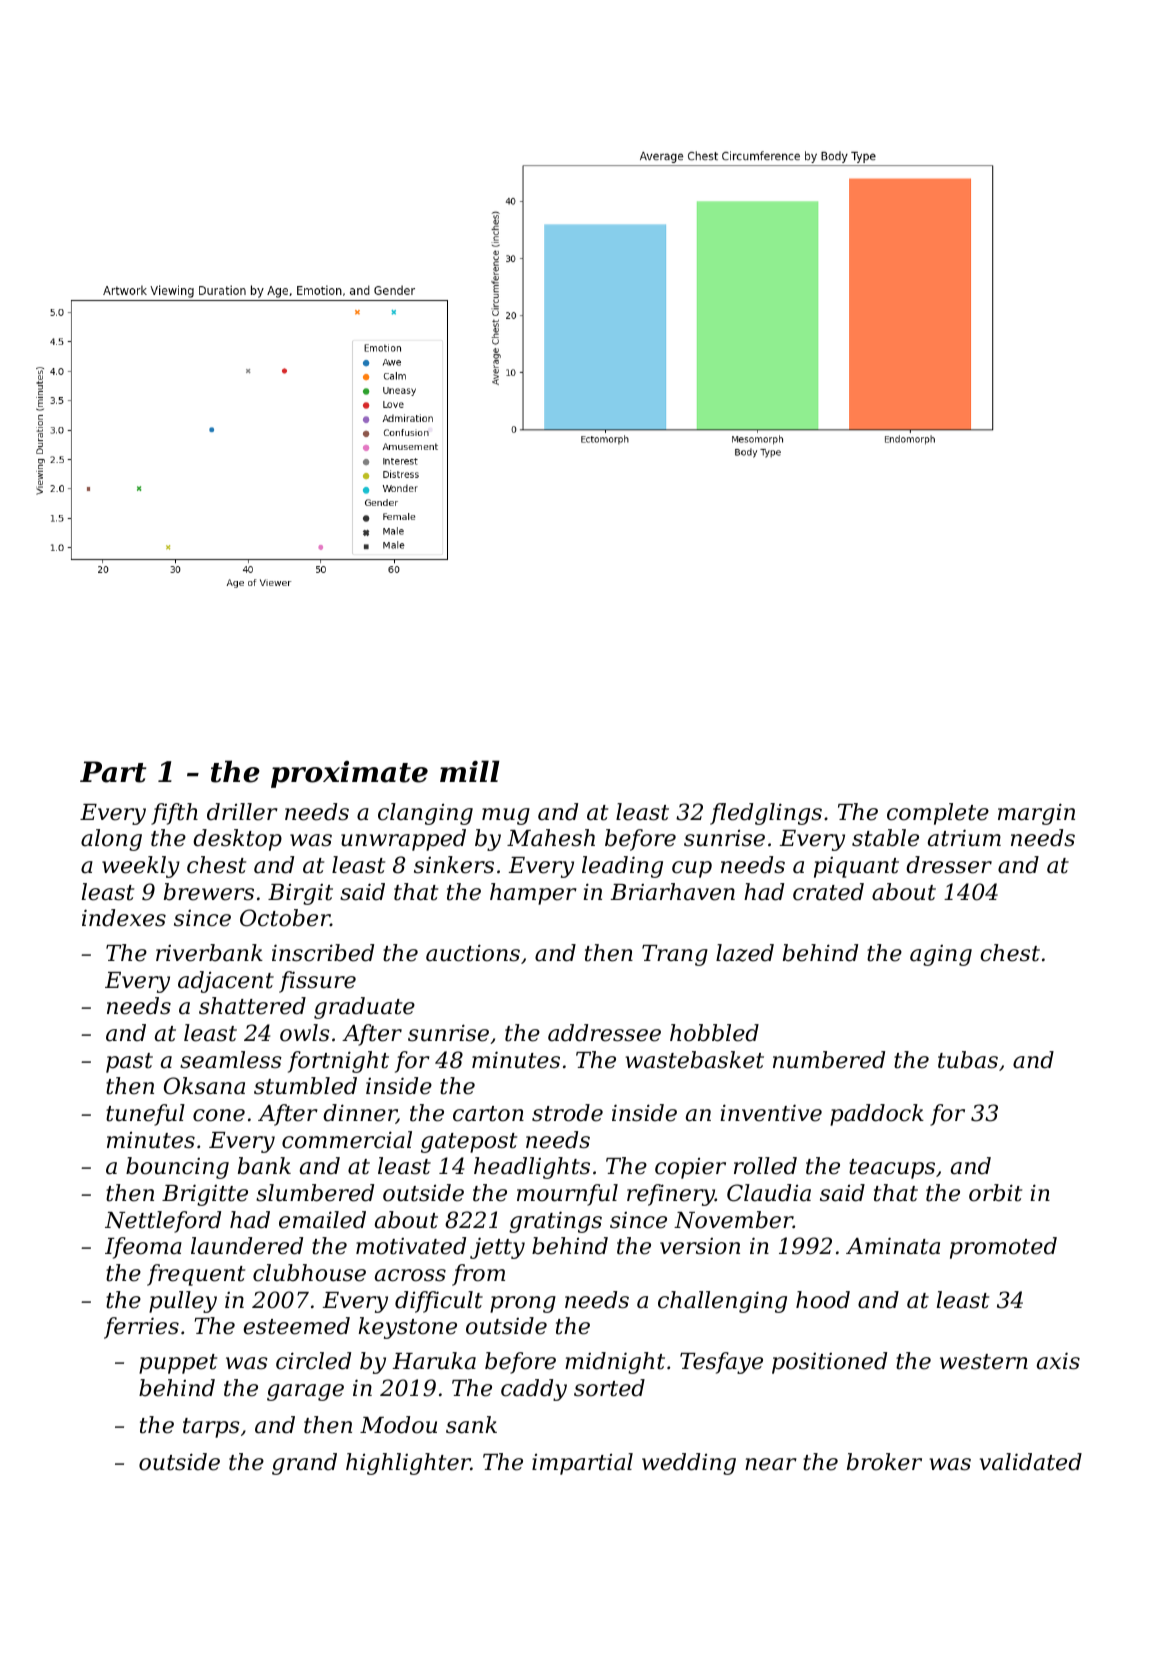 This image has height=1654, width=1165. What do you see at coordinates (349, 774) in the image?
I see `proximate` at bounding box center [349, 774].
